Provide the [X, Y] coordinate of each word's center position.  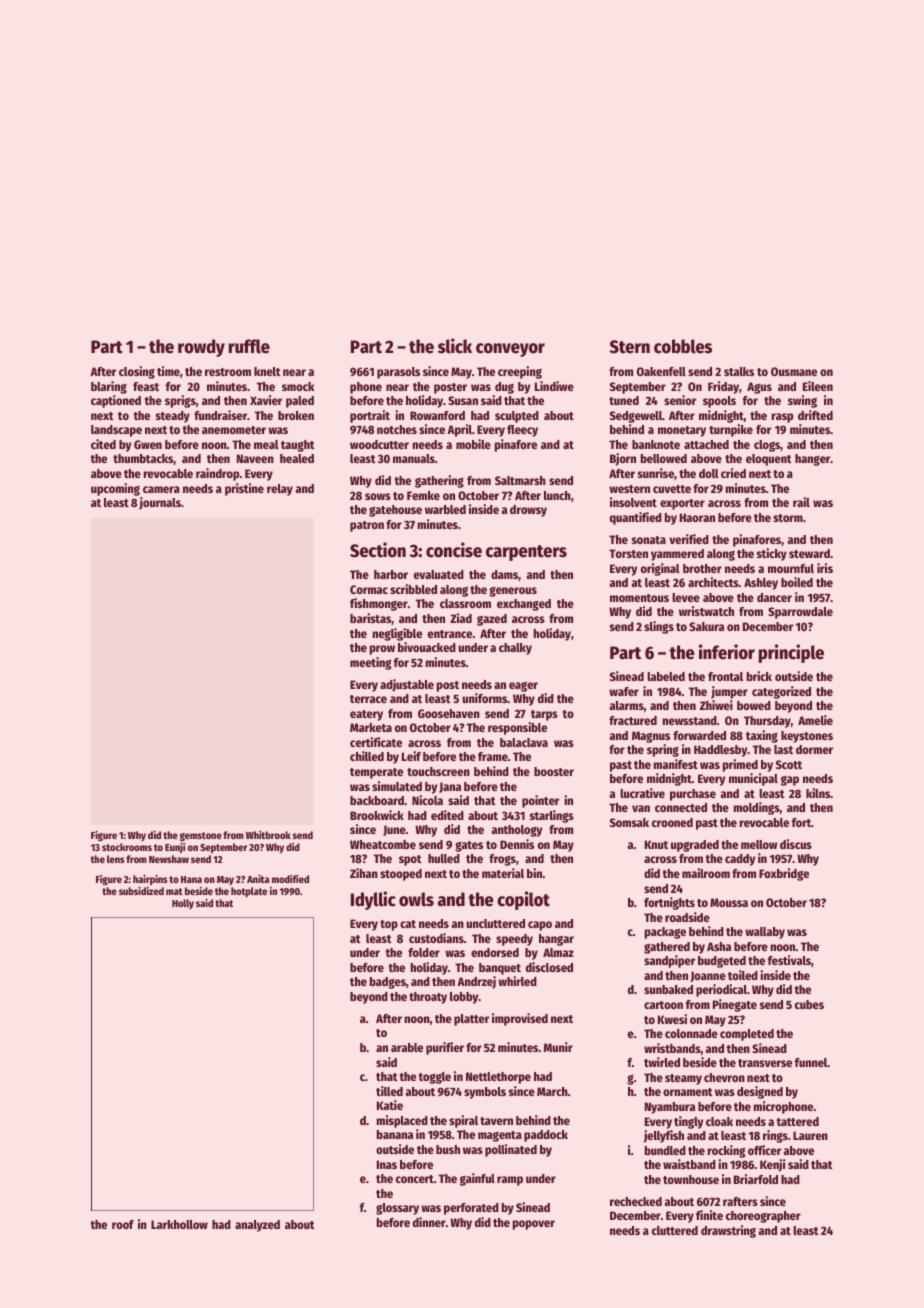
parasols [398, 373]
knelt [267, 371]
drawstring [728, 1231]
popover [534, 1225]
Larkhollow [179, 1224]
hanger [813, 460]
